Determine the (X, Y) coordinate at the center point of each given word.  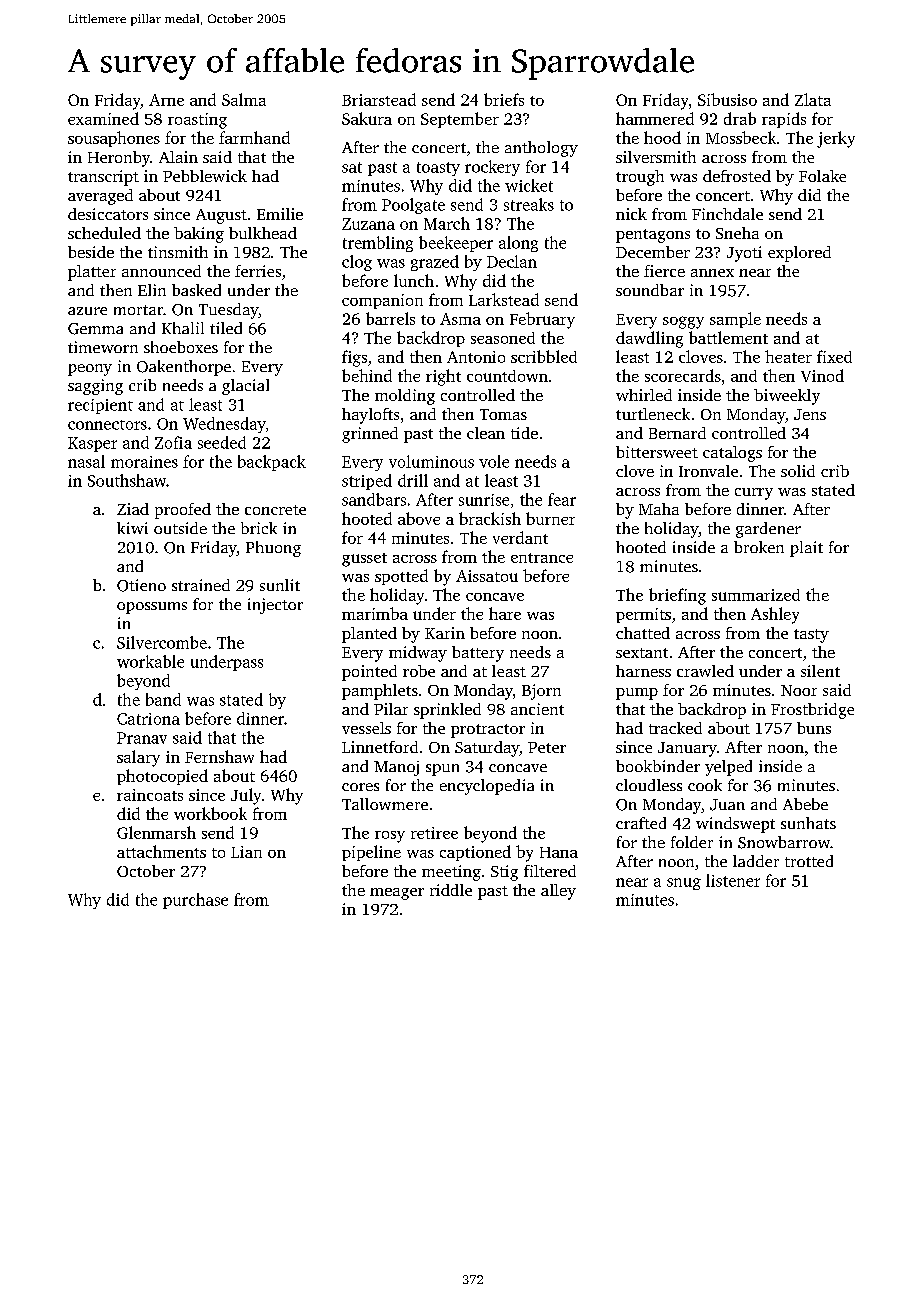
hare (505, 613)
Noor (799, 690)
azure (87, 311)
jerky (836, 139)
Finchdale (727, 214)
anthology (541, 149)
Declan (512, 261)
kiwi (132, 528)
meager (397, 894)
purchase (195, 901)
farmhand (254, 137)
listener (733, 880)
